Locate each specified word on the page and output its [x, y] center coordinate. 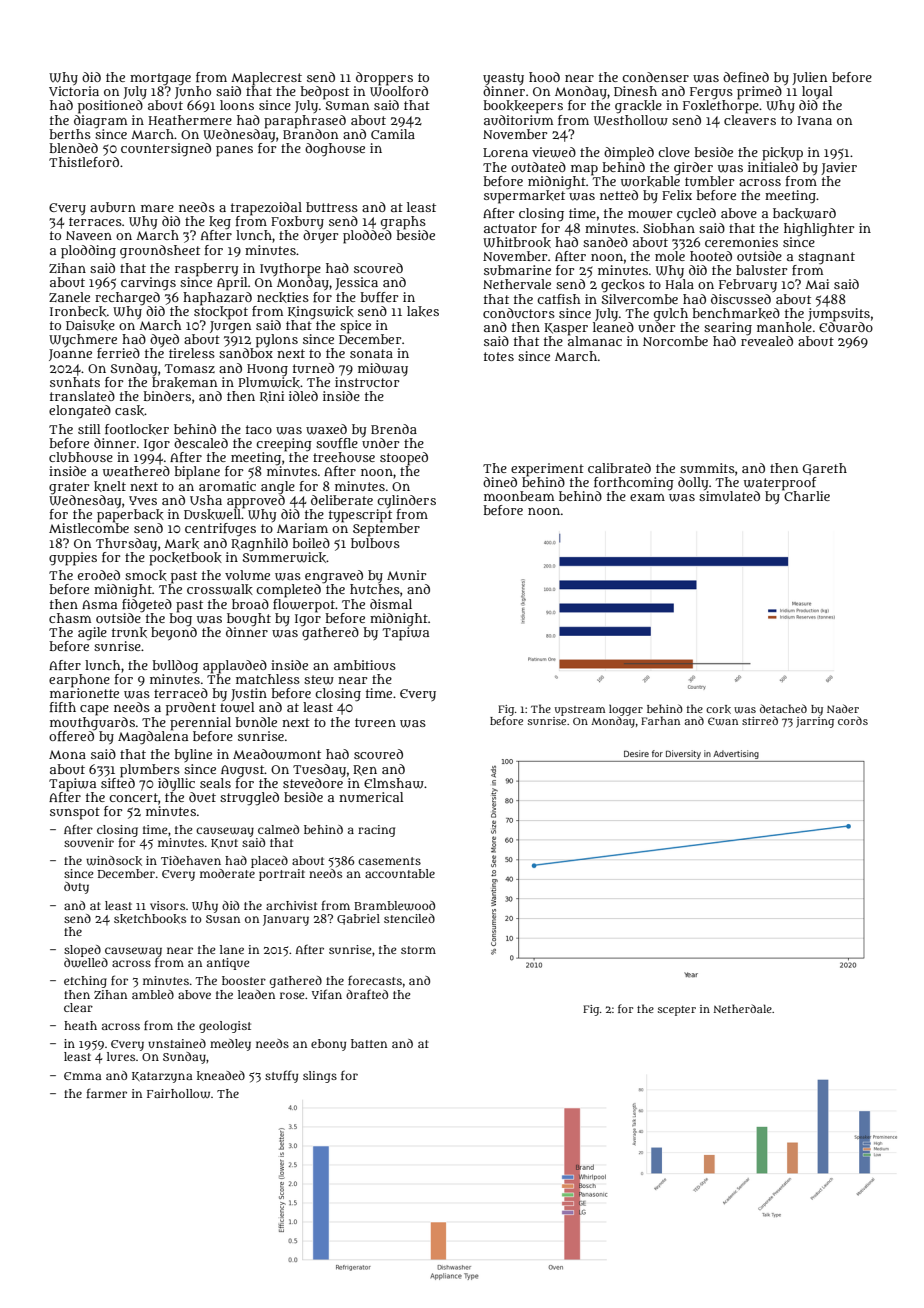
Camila [393, 134]
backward [804, 213]
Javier [839, 168]
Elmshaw [394, 783]
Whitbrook [517, 242]
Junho [193, 92]
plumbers [150, 770]
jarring [815, 722]
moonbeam [519, 496]
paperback [130, 516]
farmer [107, 1093]
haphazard [217, 298]
